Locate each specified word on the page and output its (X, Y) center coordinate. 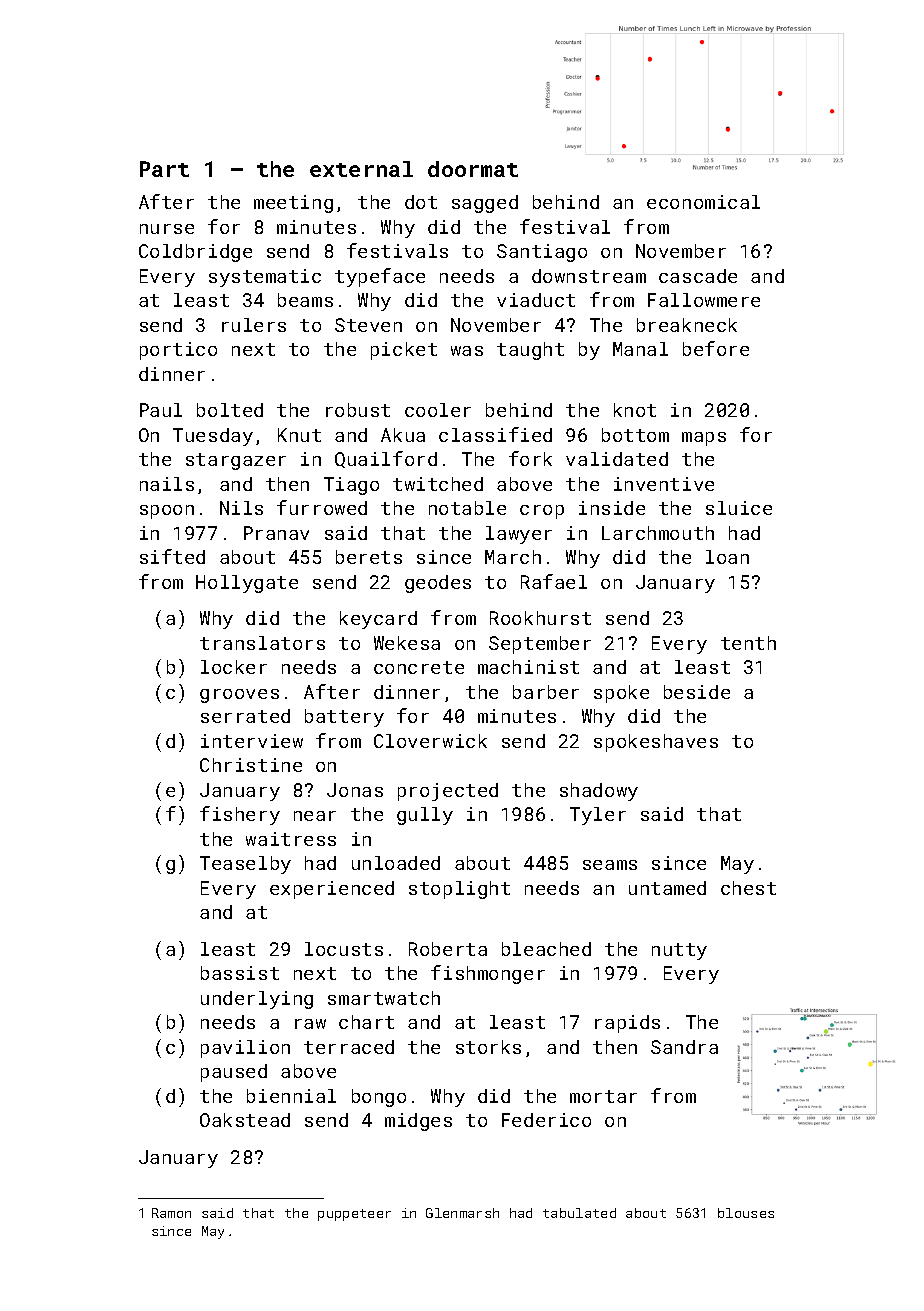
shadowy (599, 792)
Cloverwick (430, 741)
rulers (254, 325)
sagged (485, 204)
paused (234, 1073)
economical (703, 202)
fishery (240, 815)
